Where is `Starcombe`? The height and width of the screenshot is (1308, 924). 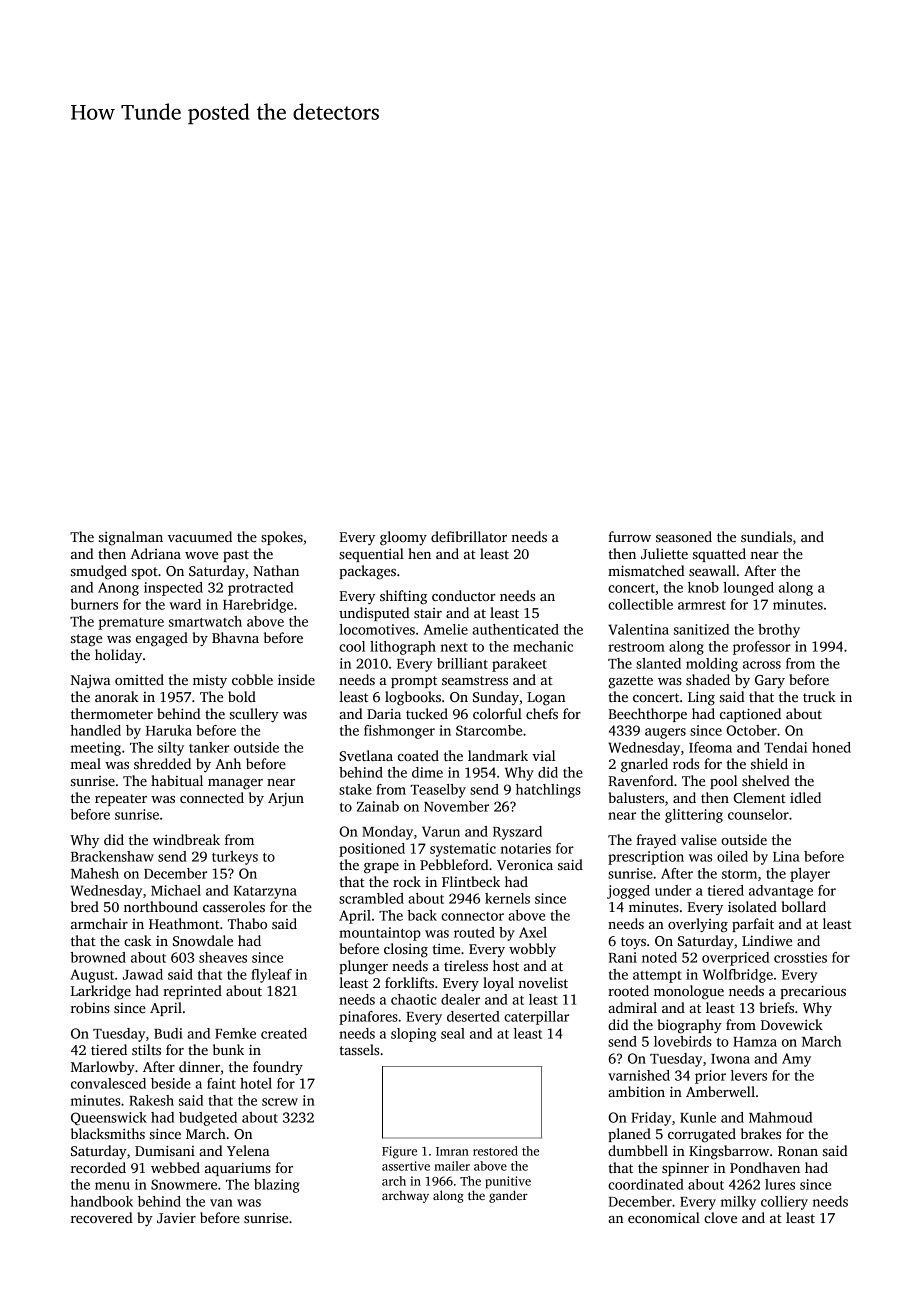
Starcombe is located at coordinates (489, 730).
